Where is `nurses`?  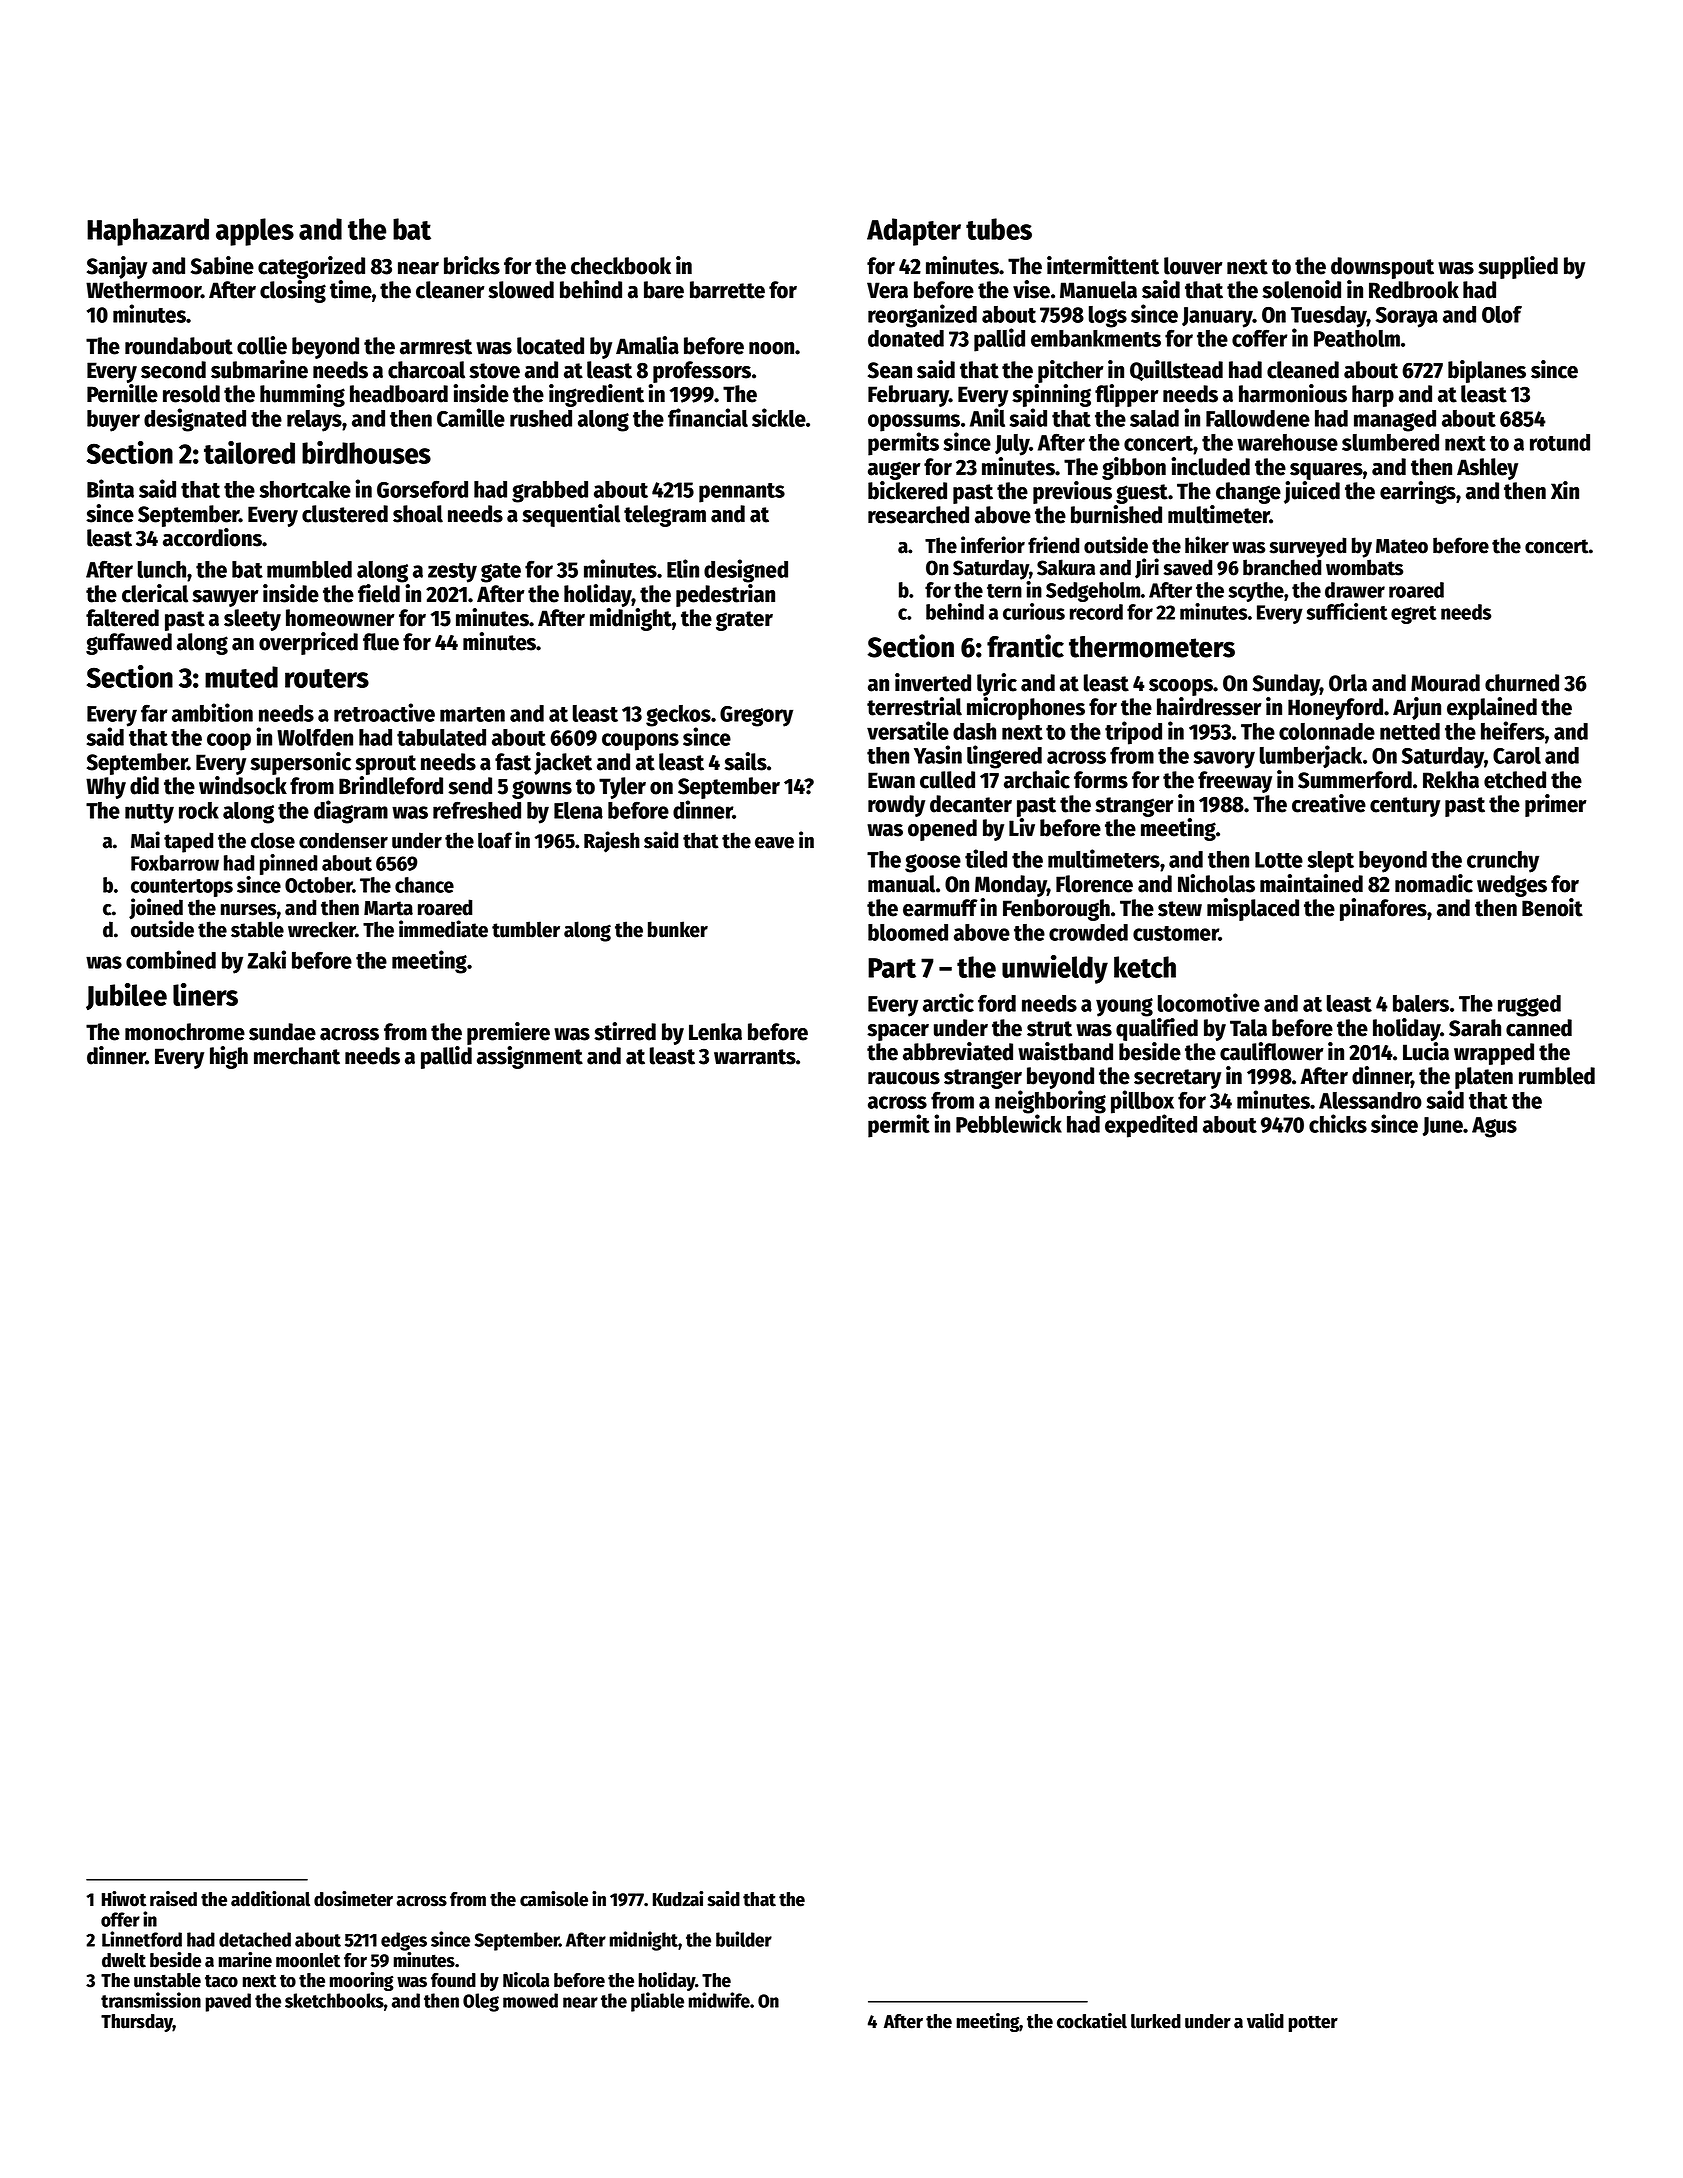
nurses is located at coordinates (248, 910).
